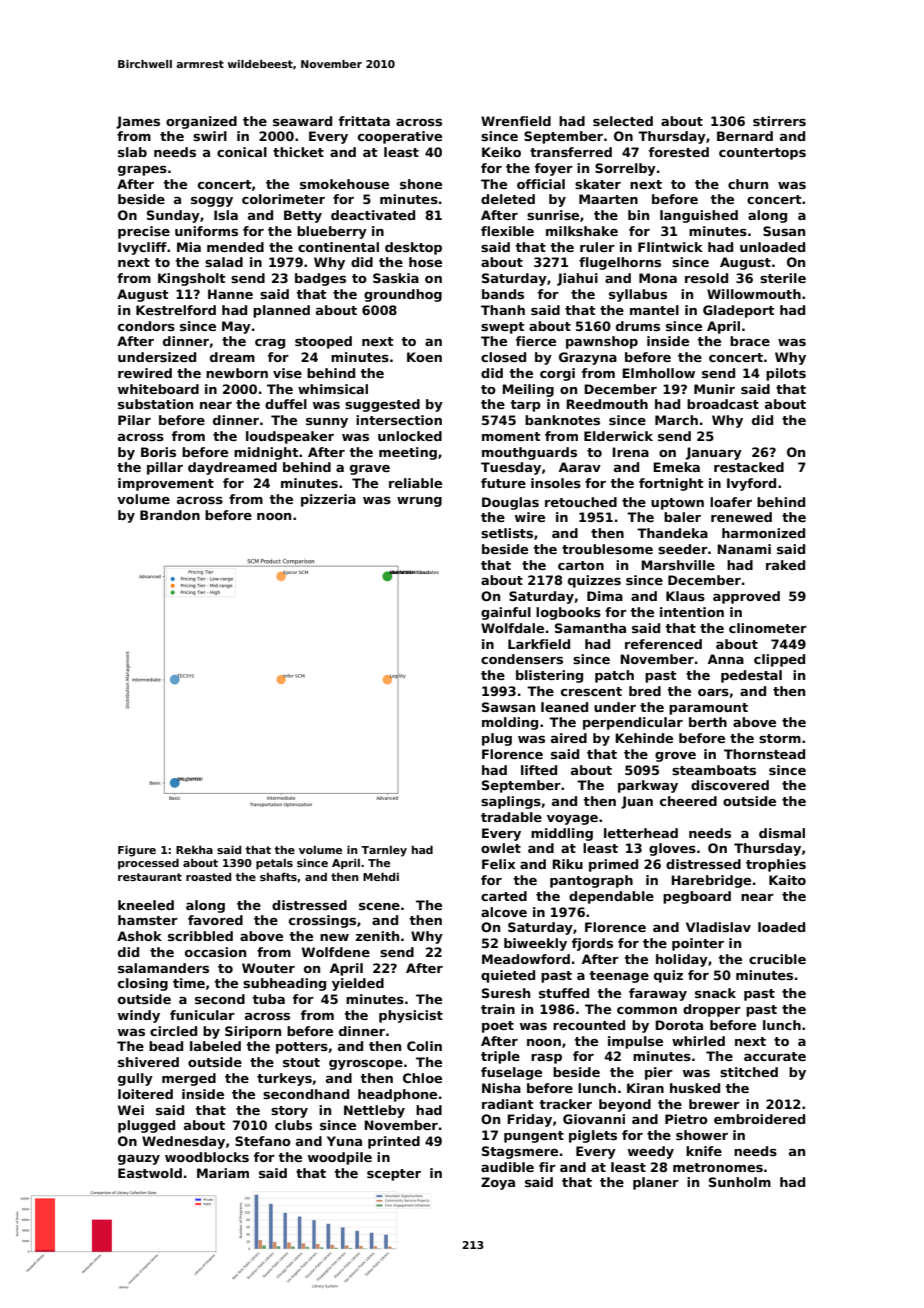  Describe the element at coordinates (658, 373) in the page. I see `Elmhollow` at that location.
